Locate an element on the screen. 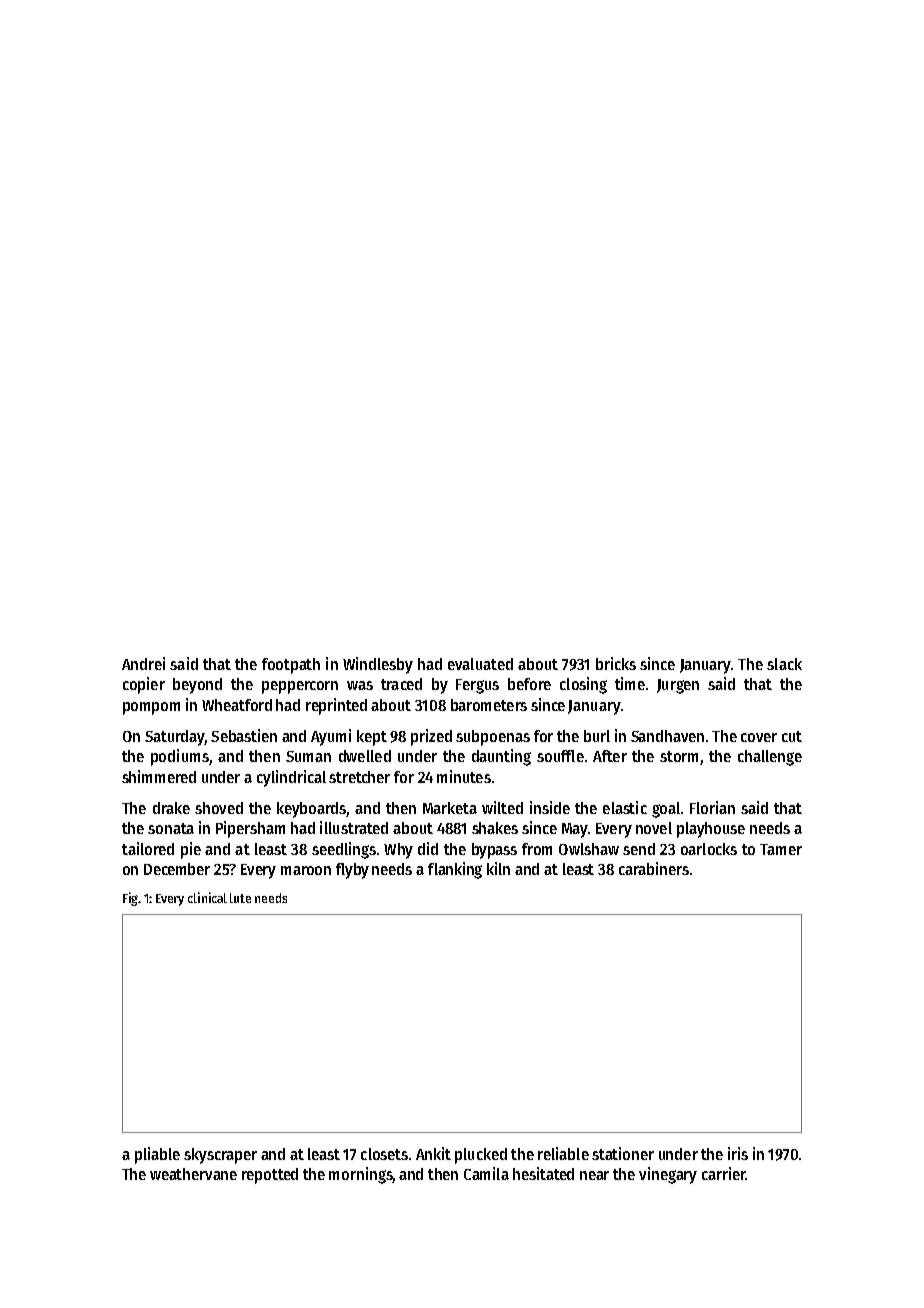  Fig is located at coordinates (130, 899).
